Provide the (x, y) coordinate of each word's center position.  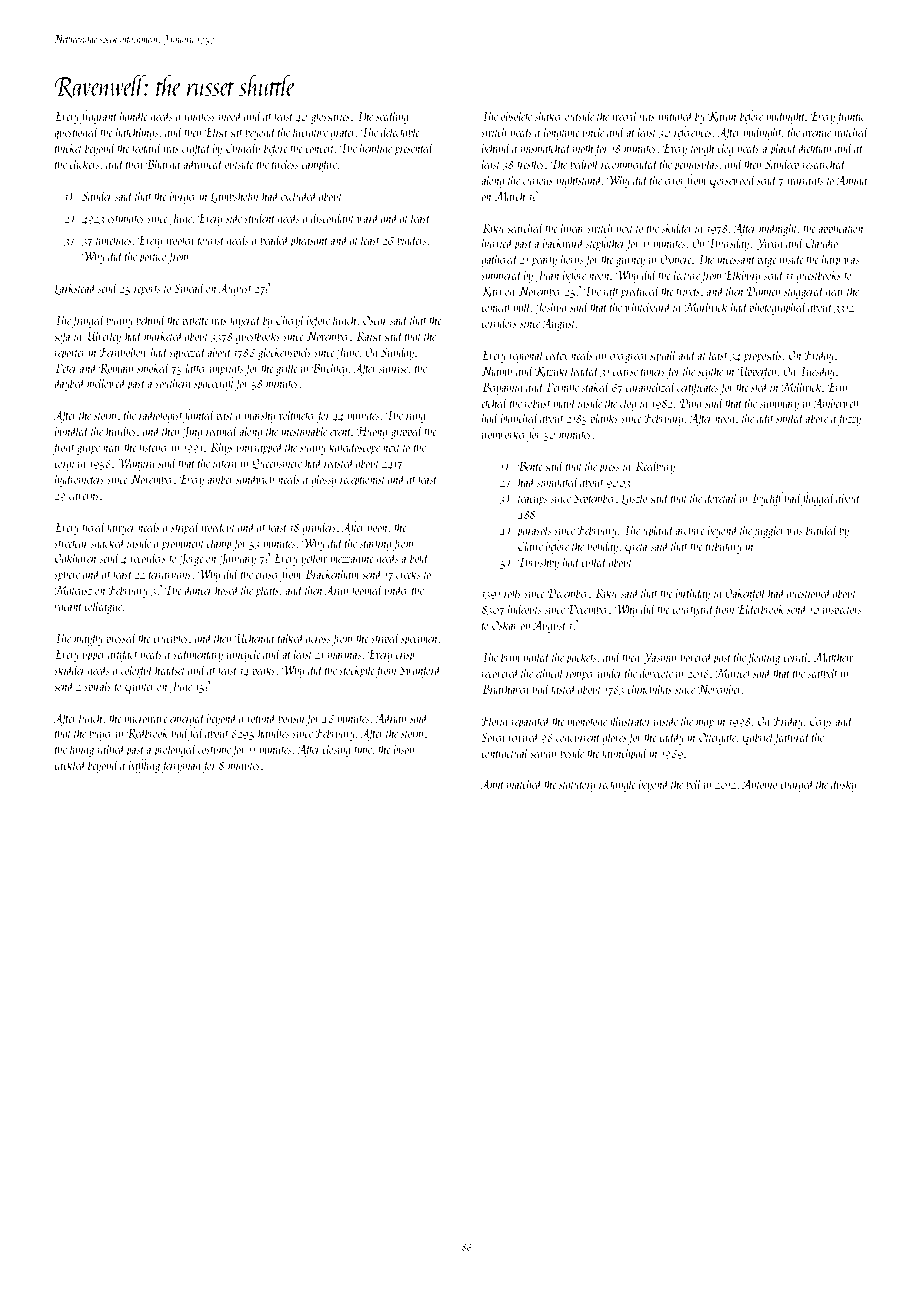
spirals (97, 687)
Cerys (821, 722)
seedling (392, 117)
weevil (625, 115)
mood (231, 115)
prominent (182, 545)
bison (404, 748)
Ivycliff (767, 499)
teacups (532, 501)
